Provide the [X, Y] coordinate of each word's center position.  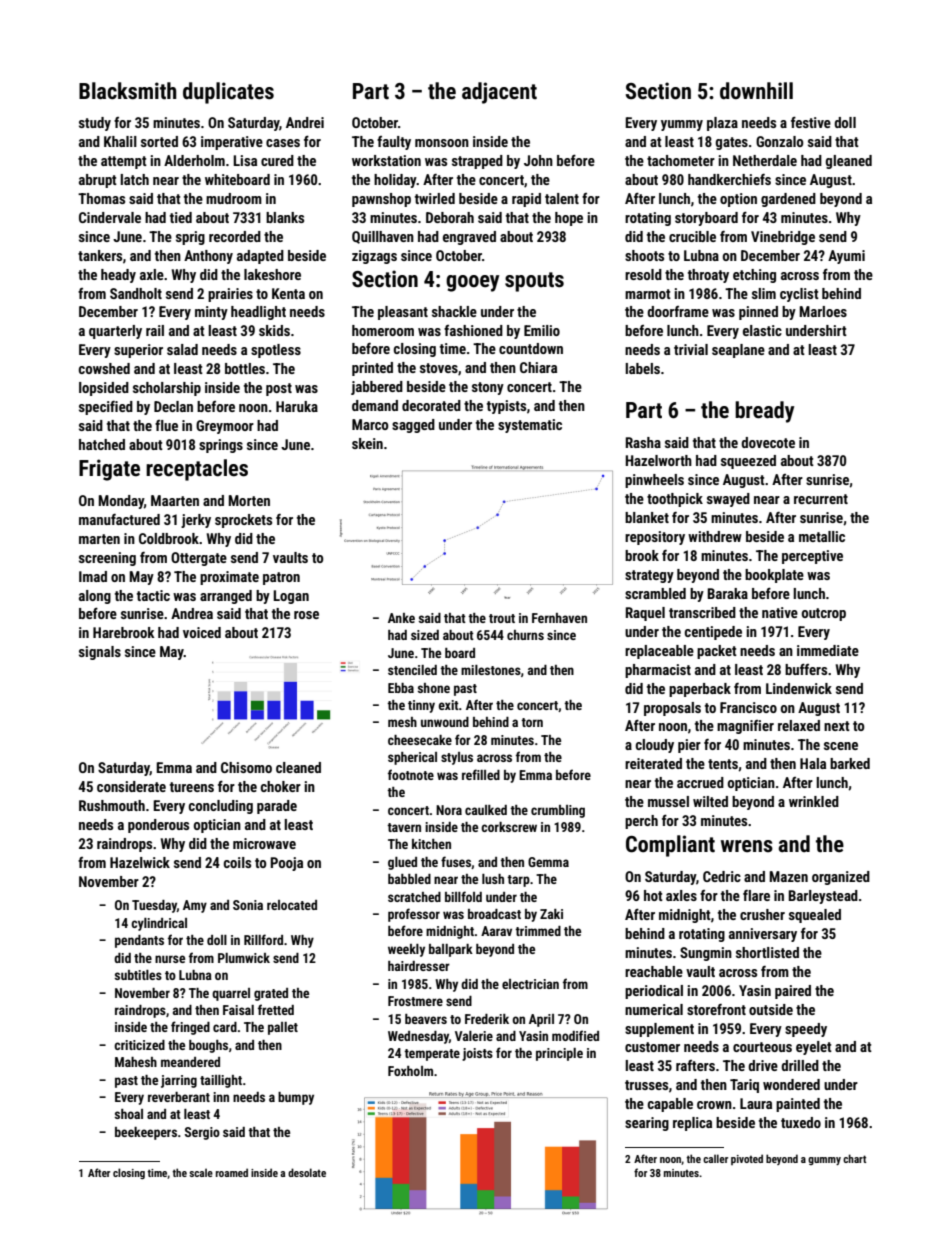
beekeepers [146, 1133]
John [538, 160]
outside [771, 1009]
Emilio [542, 330]
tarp [518, 881]
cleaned [298, 767]
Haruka [297, 406]
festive [811, 122]
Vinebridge [783, 238]
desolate [307, 1172]
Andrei [305, 122]
